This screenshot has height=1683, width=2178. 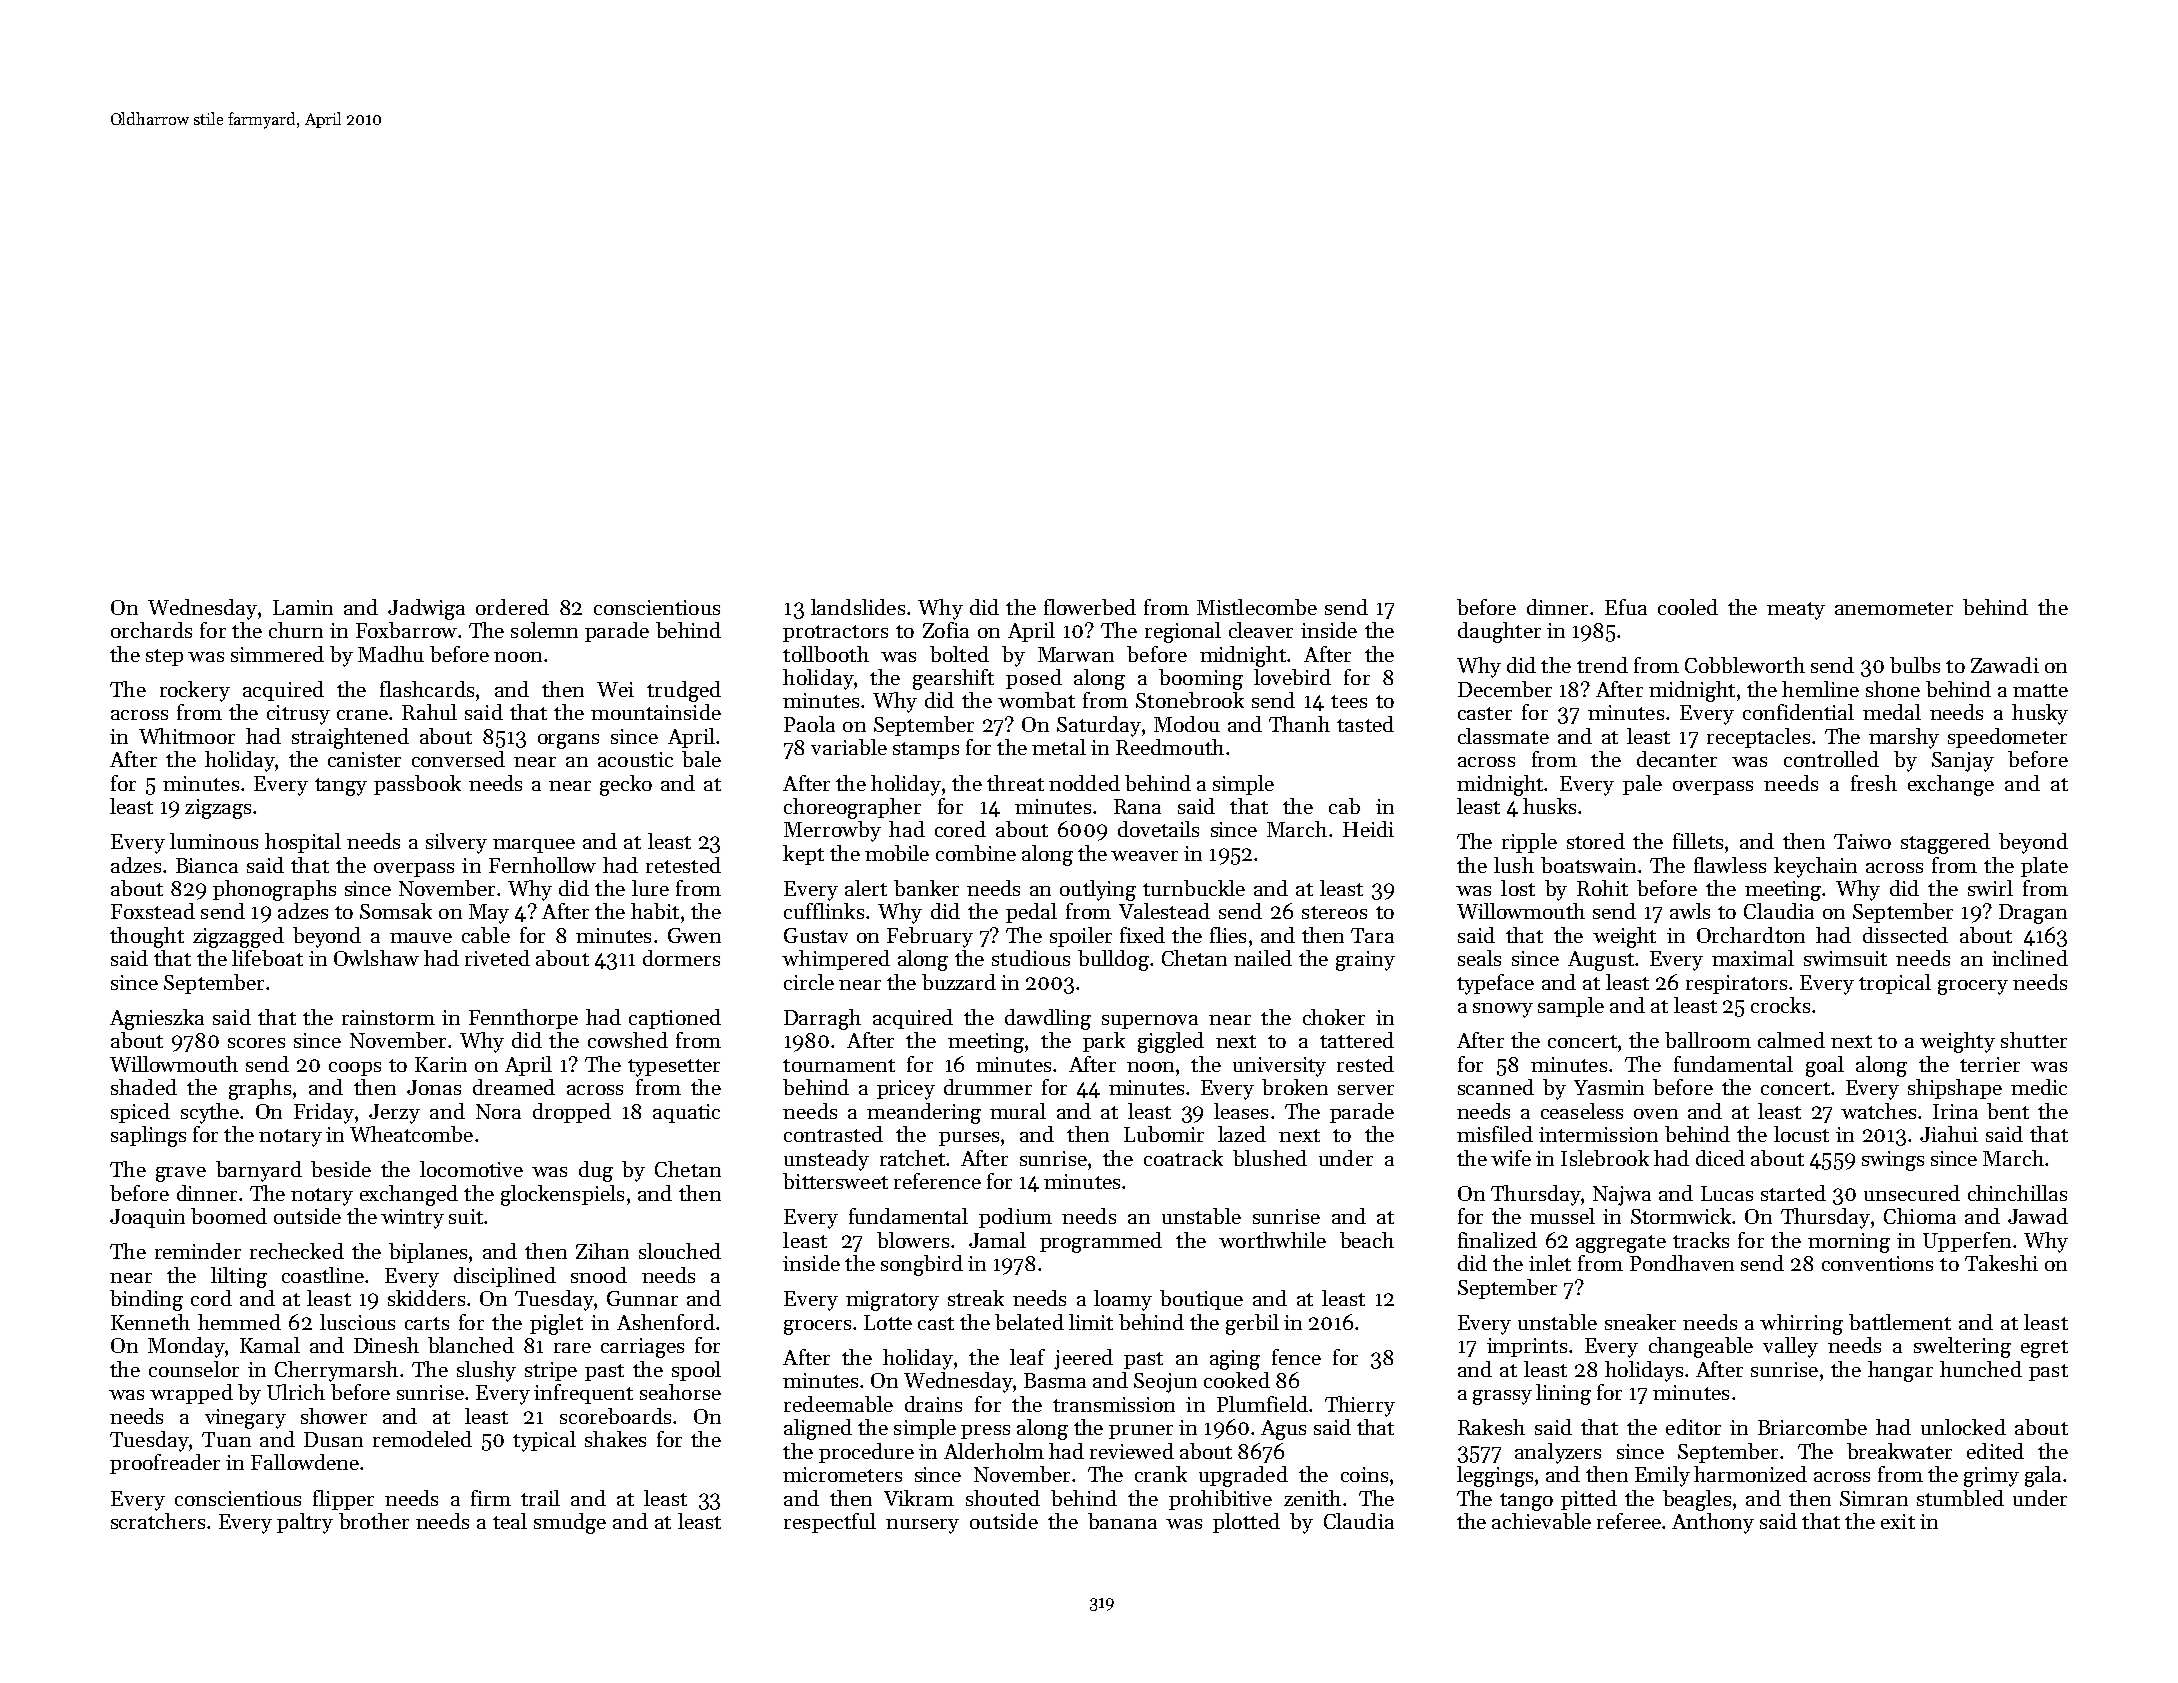 I want to click on battlement, so click(x=1900, y=1322).
